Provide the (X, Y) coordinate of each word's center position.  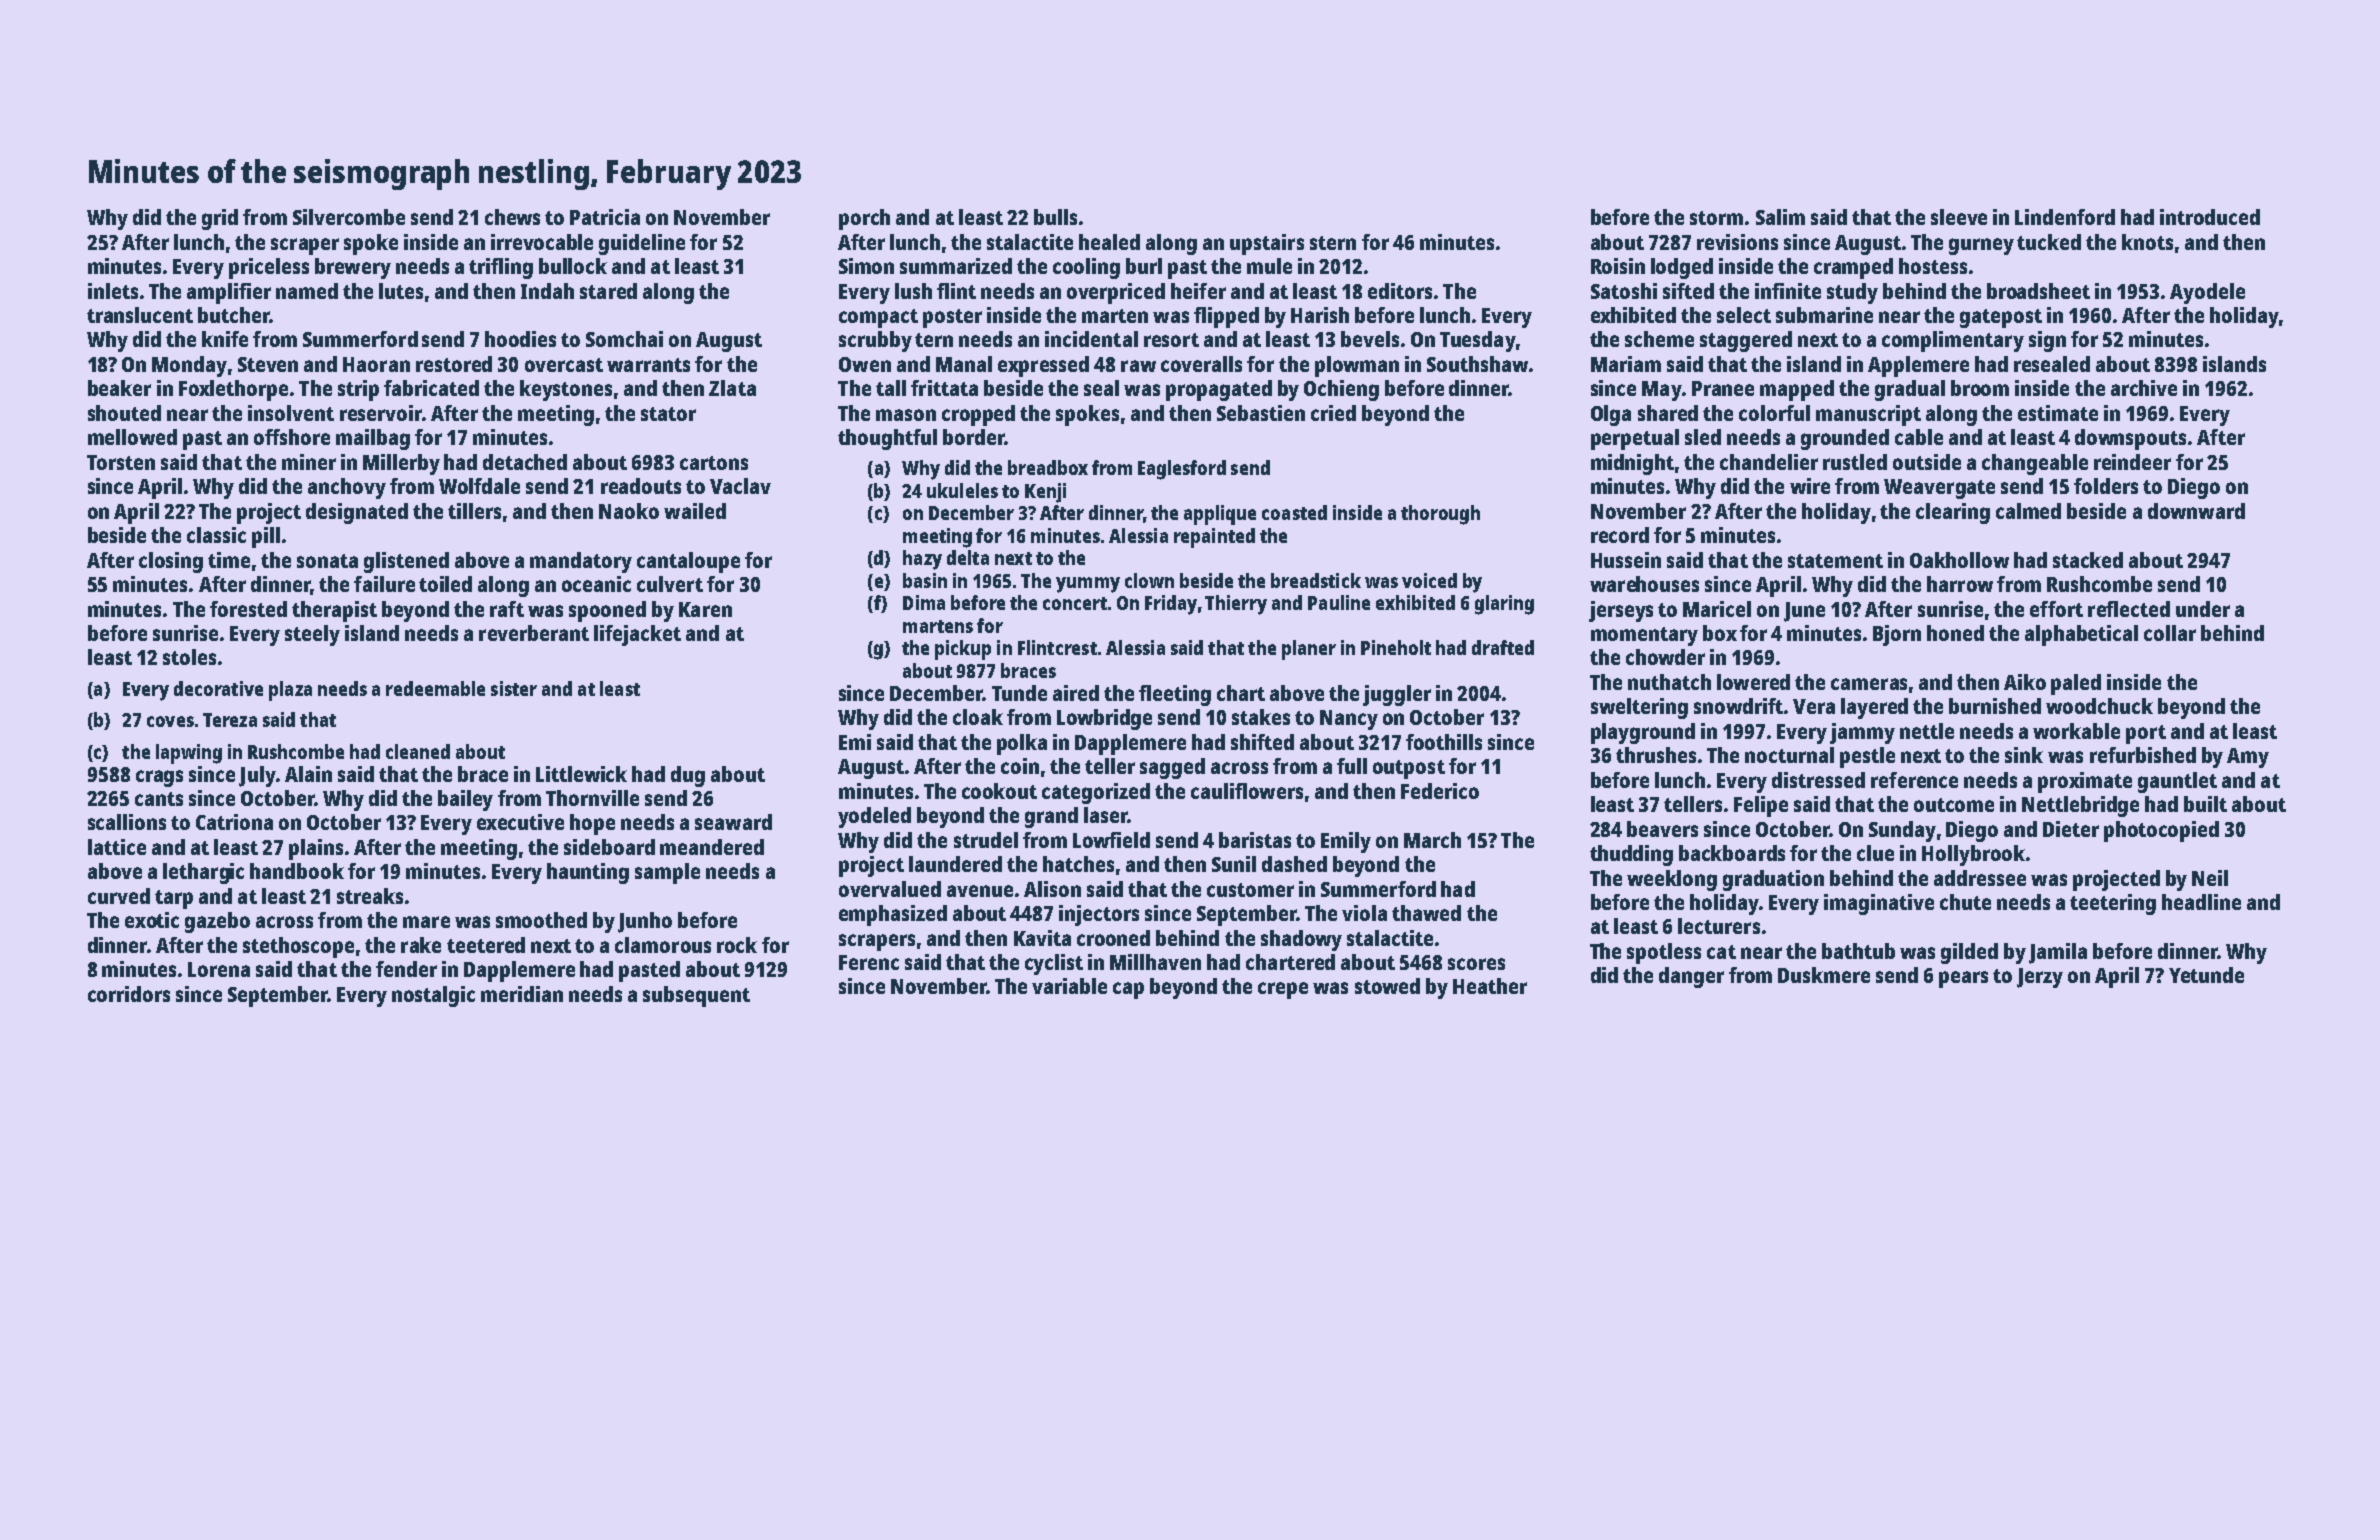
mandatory (581, 562)
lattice (117, 847)
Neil (2210, 878)
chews (512, 217)
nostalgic (433, 996)
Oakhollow (1959, 560)
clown (1149, 580)
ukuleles (962, 490)
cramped (1853, 268)
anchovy (347, 488)
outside (1927, 462)
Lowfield (1111, 840)
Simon (866, 266)
